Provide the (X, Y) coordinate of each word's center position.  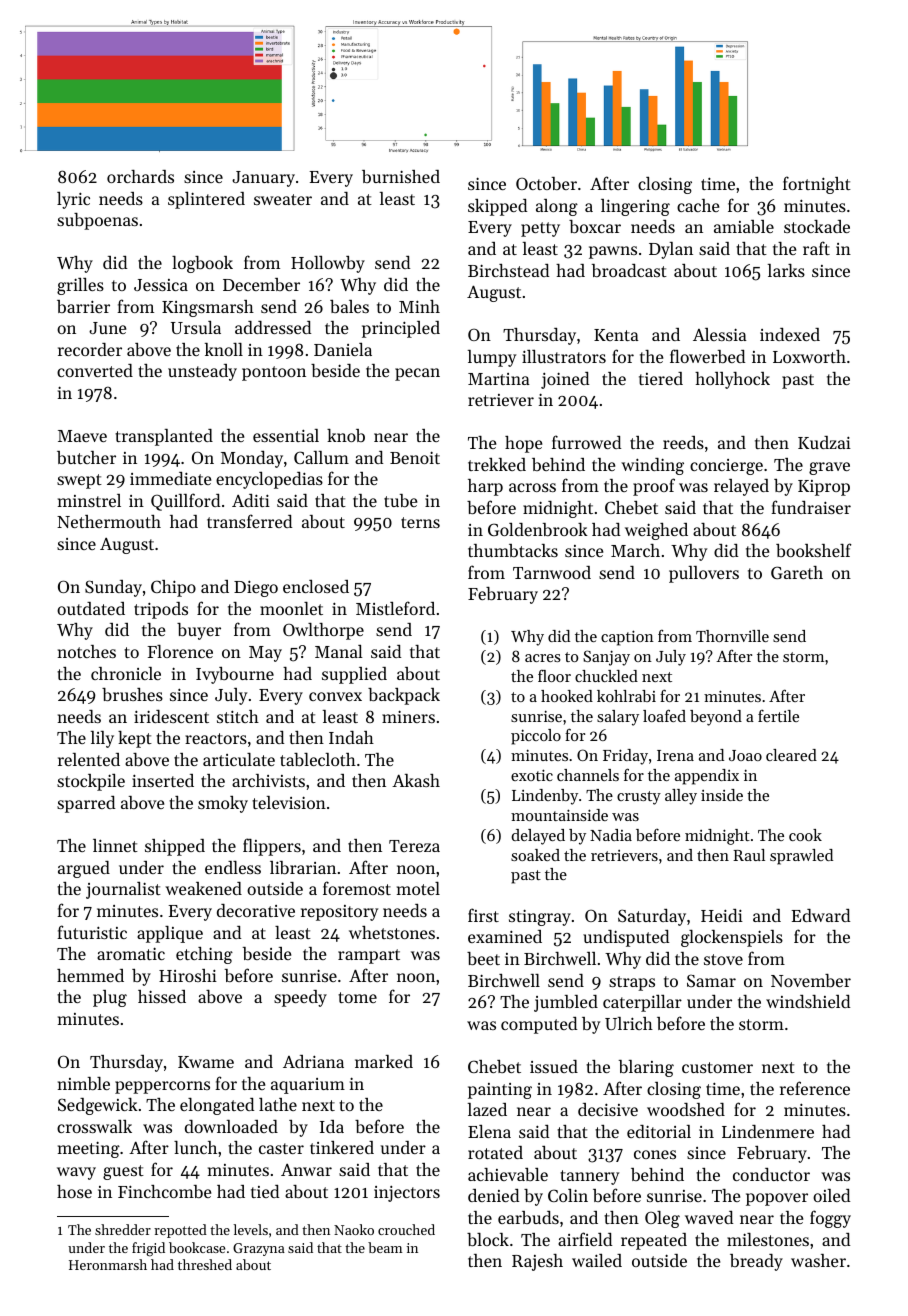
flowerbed (707, 356)
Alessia (720, 334)
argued (84, 869)
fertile (778, 715)
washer (818, 1260)
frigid (148, 1249)
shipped (175, 847)
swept (79, 481)
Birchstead (508, 270)
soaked (535, 855)
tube (400, 500)
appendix (707, 777)
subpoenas (97, 221)
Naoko (354, 1229)
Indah (351, 737)
